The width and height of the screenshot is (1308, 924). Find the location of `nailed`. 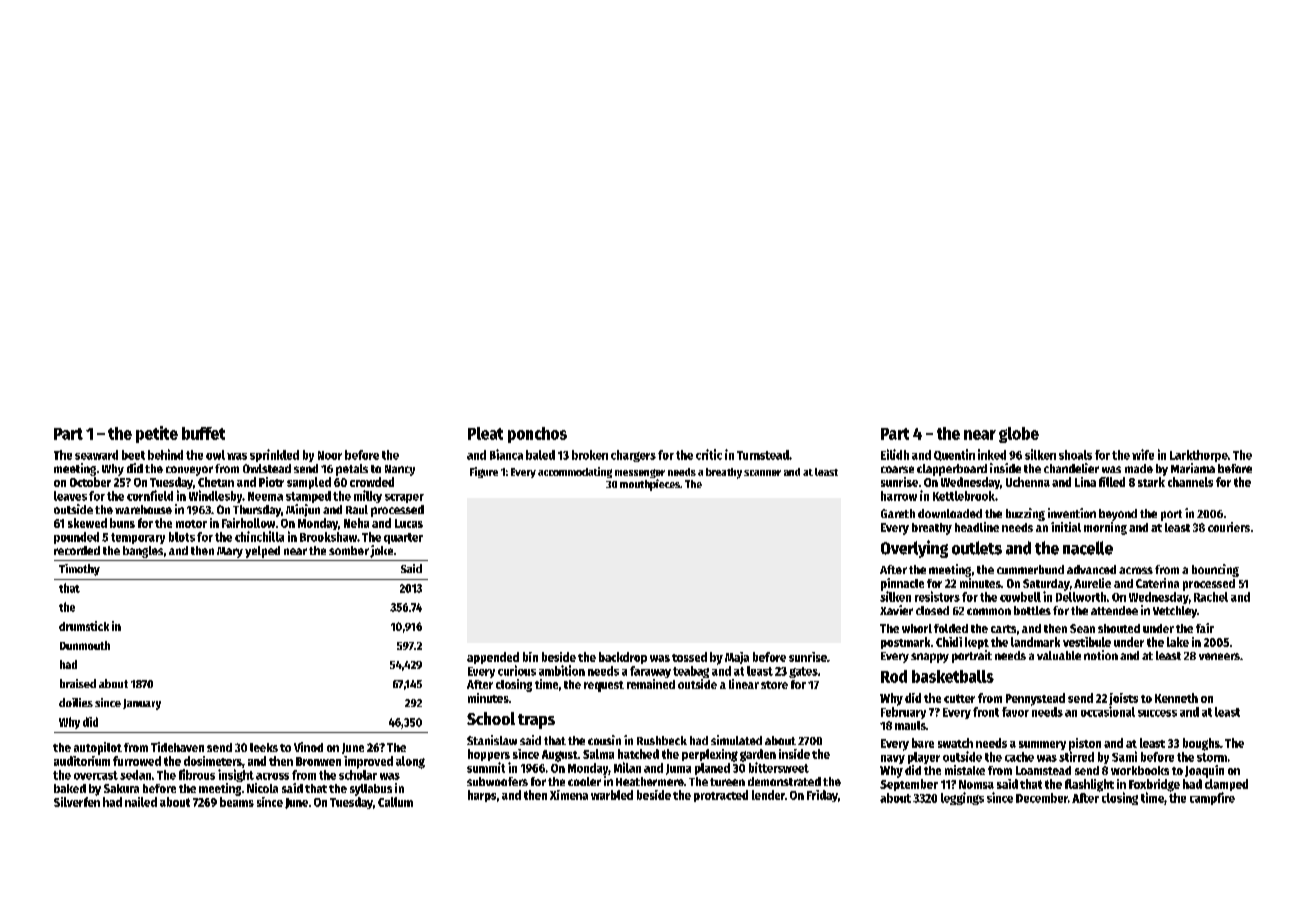

nailed is located at coordinates (141, 802).
